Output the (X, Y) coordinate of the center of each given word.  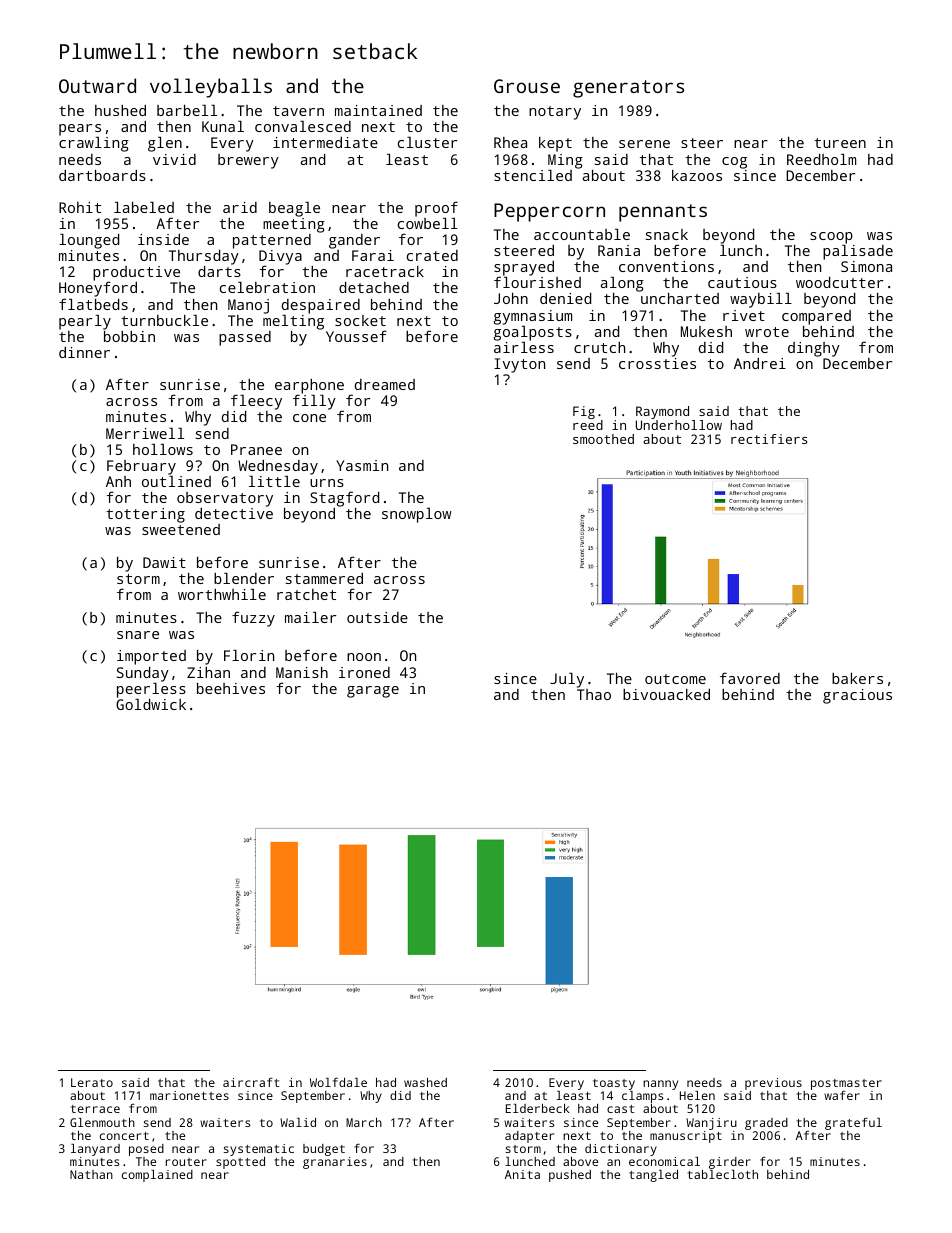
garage (373, 692)
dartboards (102, 175)
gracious (857, 696)
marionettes (189, 1095)
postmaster (846, 1084)
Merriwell (145, 433)
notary (555, 113)
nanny (660, 1085)
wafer (842, 1095)
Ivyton (519, 365)
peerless (151, 690)
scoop (831, 238)
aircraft (251, 1082)
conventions (666, 266)
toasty (614, 1084)
